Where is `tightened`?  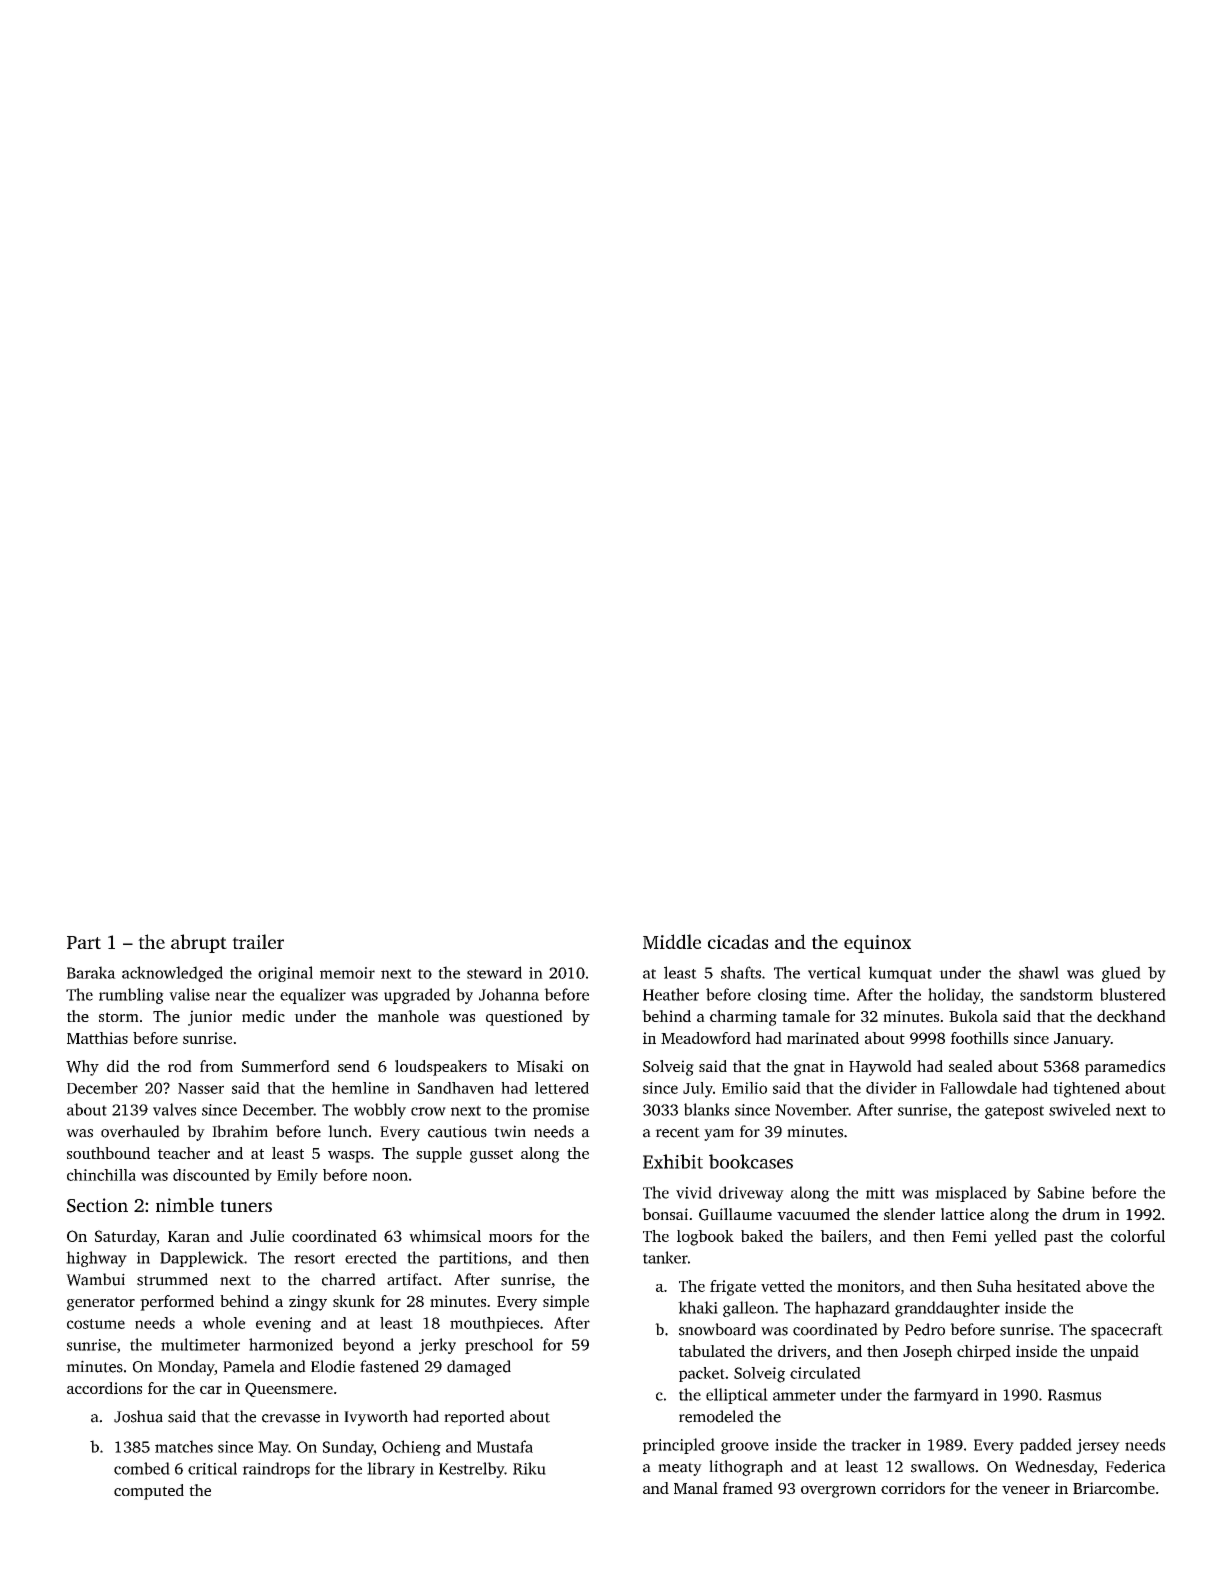 tightened is located at coordinates (1086, 1090).
